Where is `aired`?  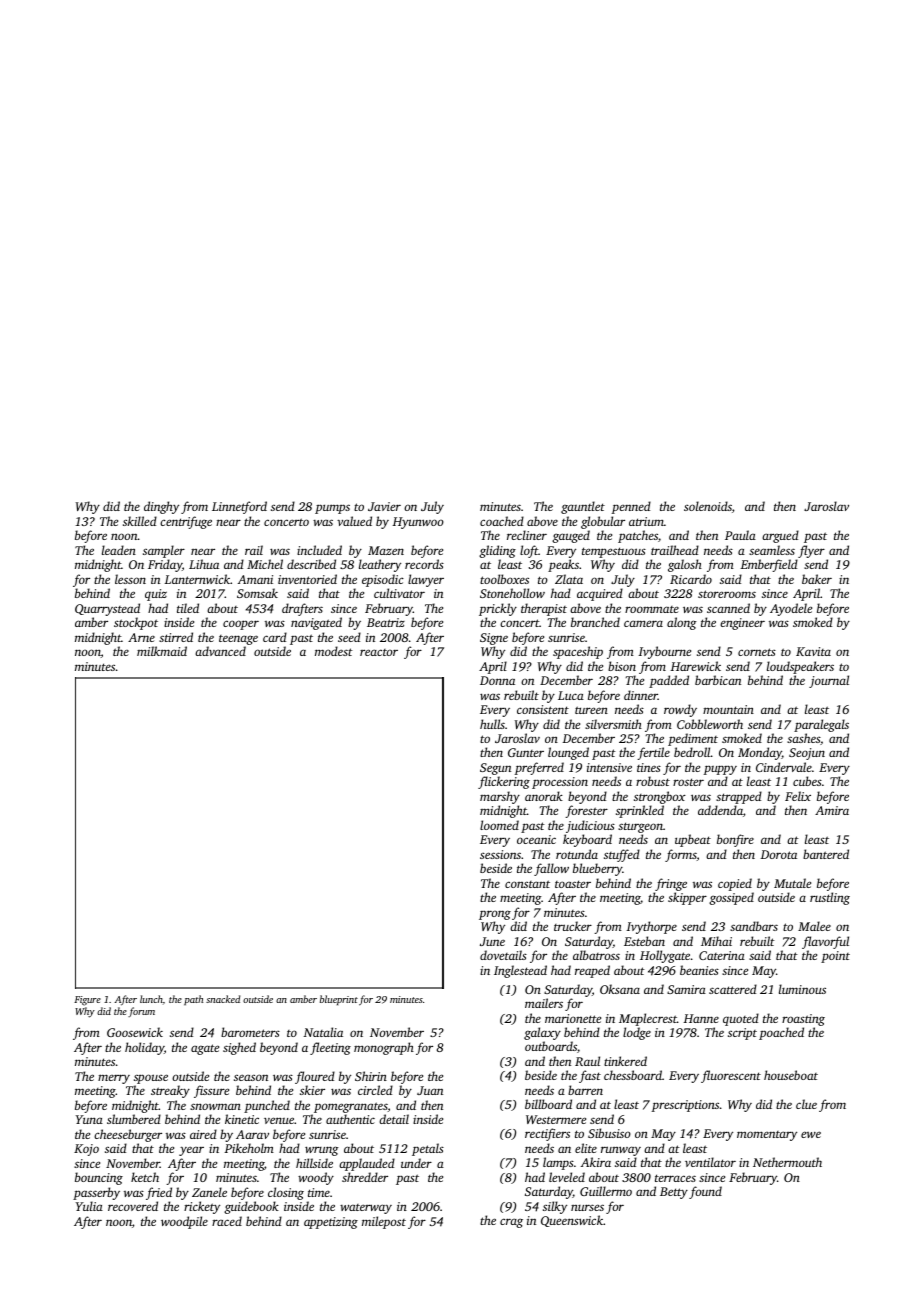
aired is located at coordinates (203, 1134).
